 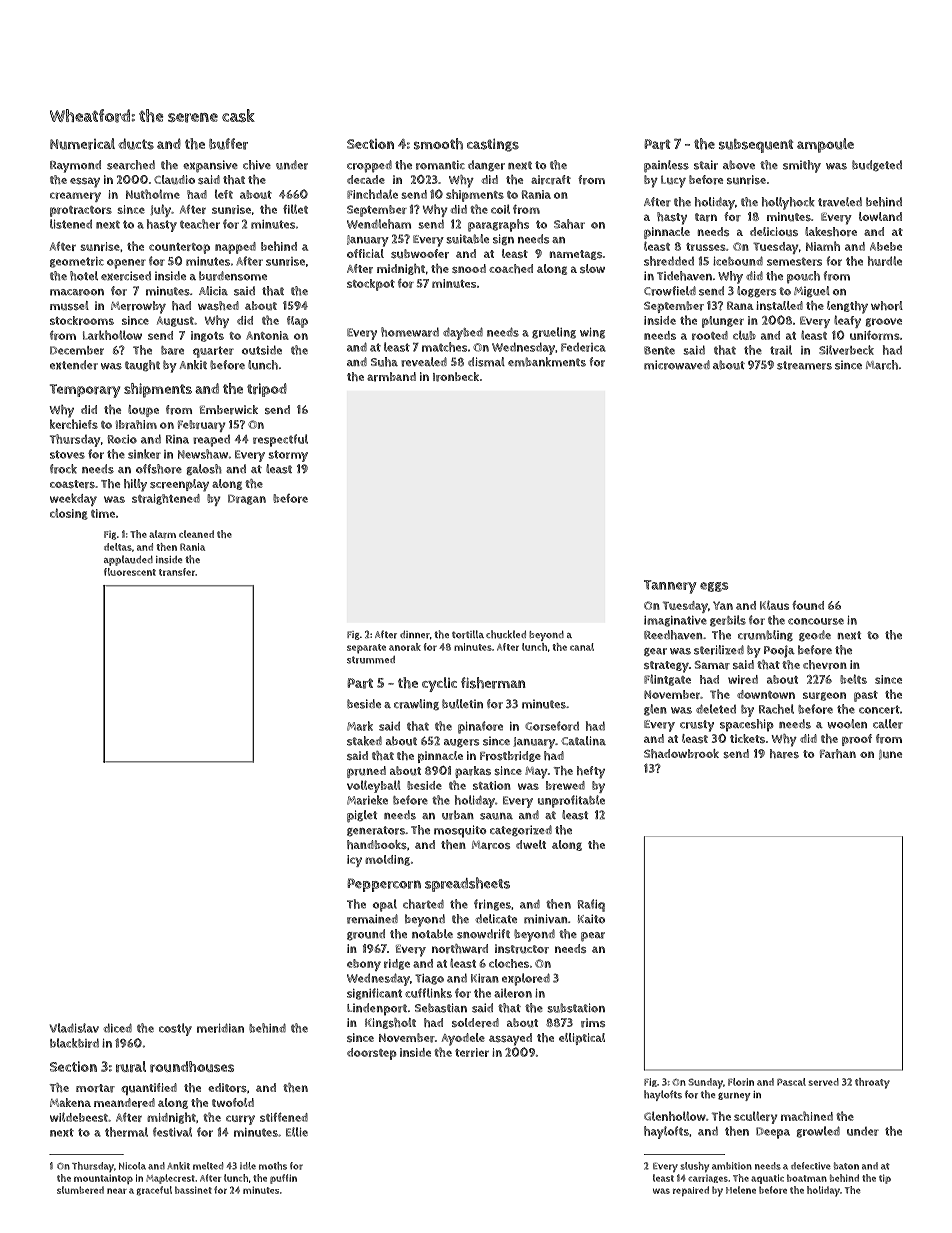 What do you see at coordinates (364, 741) in the screenshot?
I see `staked` at bounding box center [364, 741].
